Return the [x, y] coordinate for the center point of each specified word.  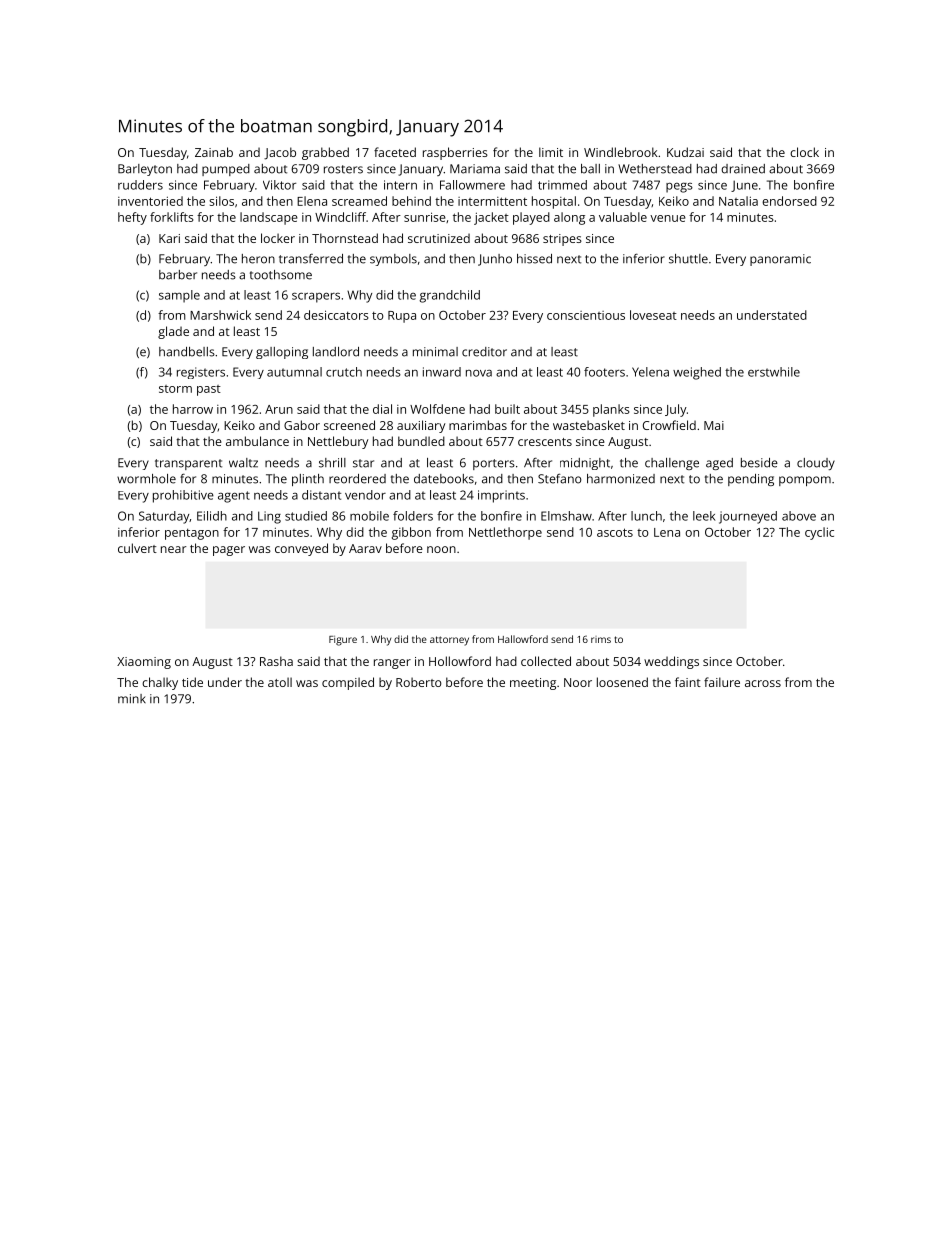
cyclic [819, 533]
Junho [495, 260]
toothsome [281, 275]
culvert [137, 548]
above [799, 516]
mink [132, 698]
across [763, 683]
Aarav [365, 548]
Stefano [560, 479]
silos [221, 201]
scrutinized [439, 238]
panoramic [780, 260]
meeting [533, 684]
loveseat [653, 315]
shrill [332, 463]
